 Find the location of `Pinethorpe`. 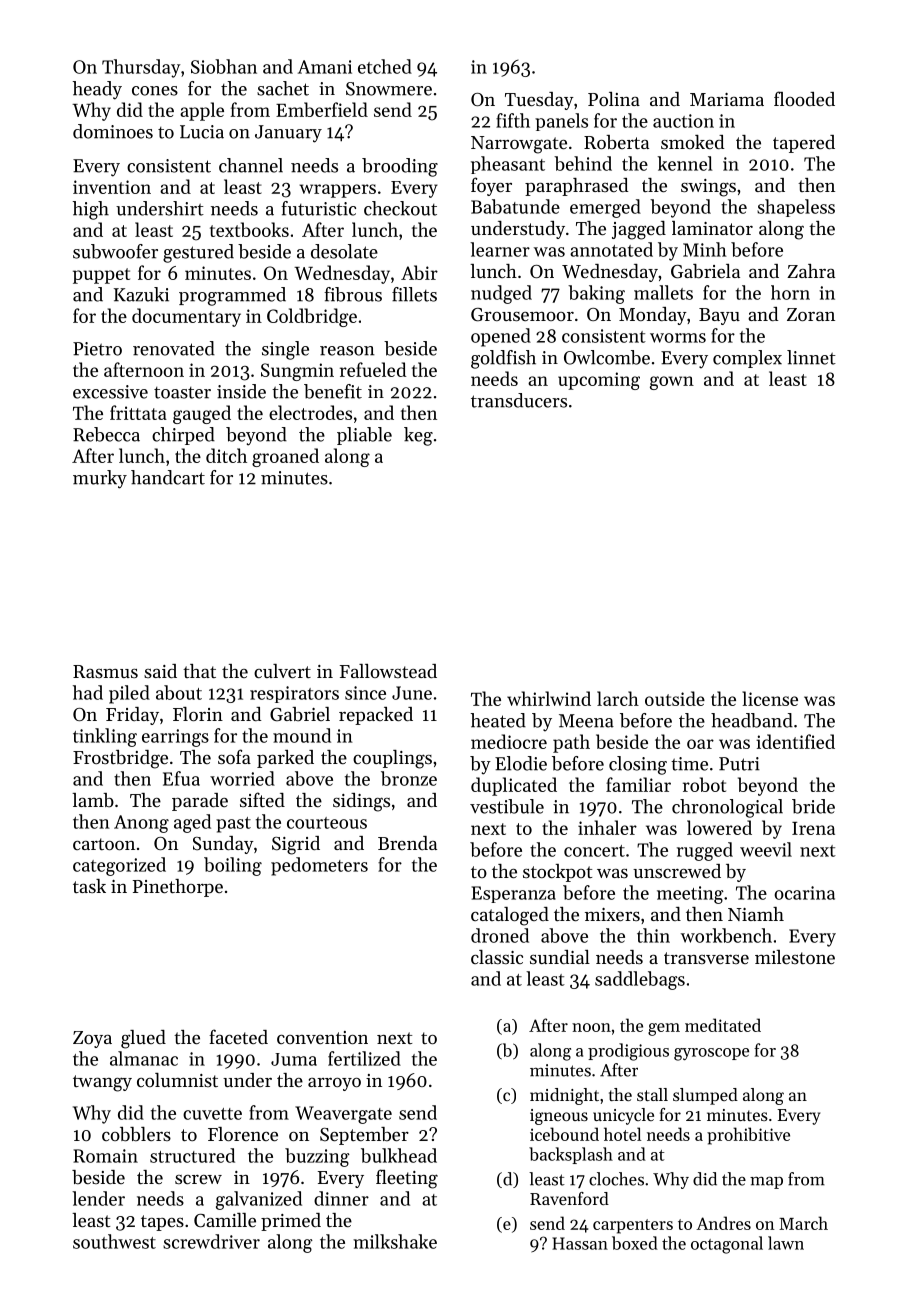

Pinethorpe is located at coordinates (178, 888).
